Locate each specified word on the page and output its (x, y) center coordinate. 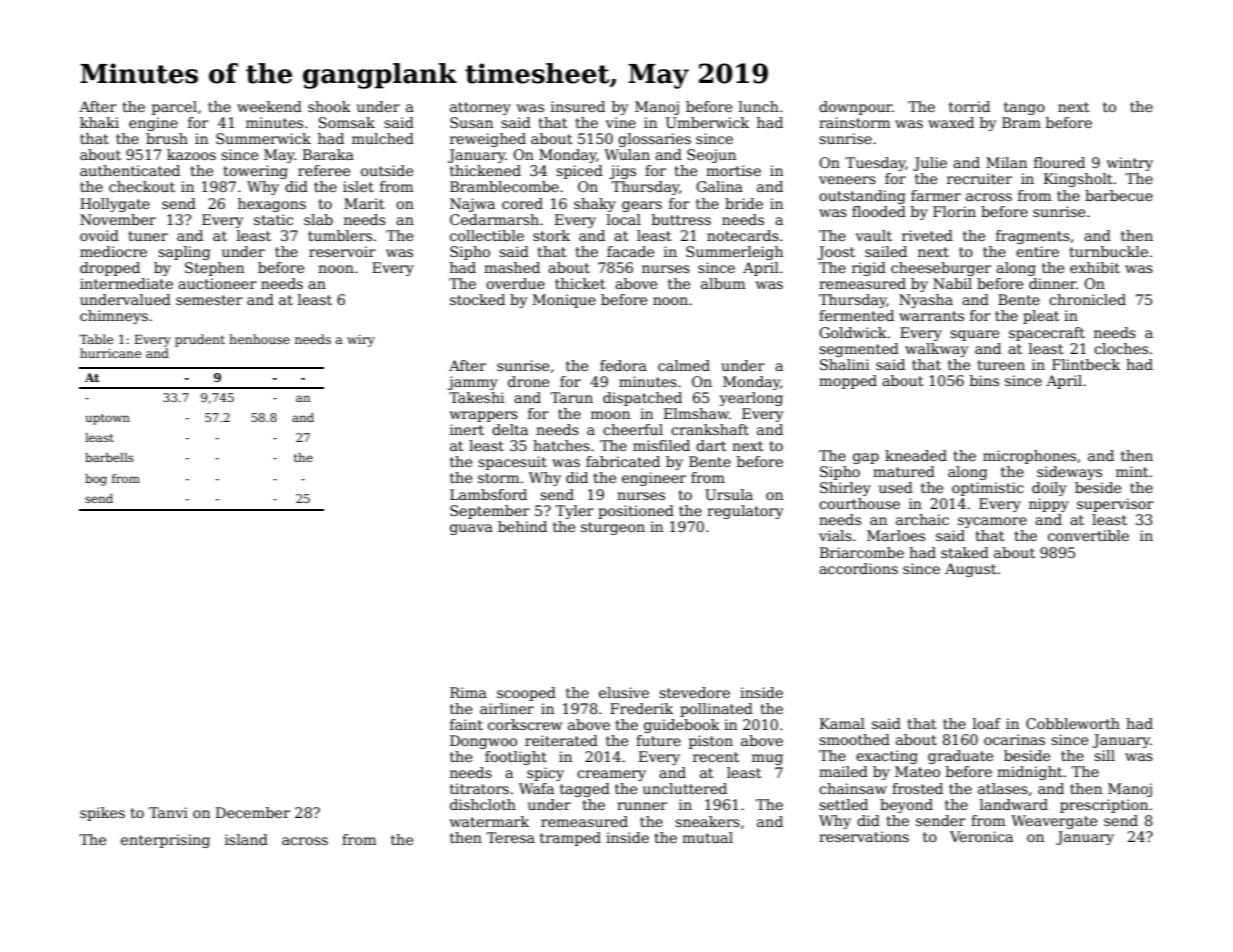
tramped (570, 839)
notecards (743, 235)
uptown (107, 419)
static (273, 219)
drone (528, 381)
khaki (99, 122)
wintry (1130, 164)
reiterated (561, 740)
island (246, 839)
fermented (856, 315)
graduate (960, 757)
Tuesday (875, 164)
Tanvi (168, 812)
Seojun (711, 156)
